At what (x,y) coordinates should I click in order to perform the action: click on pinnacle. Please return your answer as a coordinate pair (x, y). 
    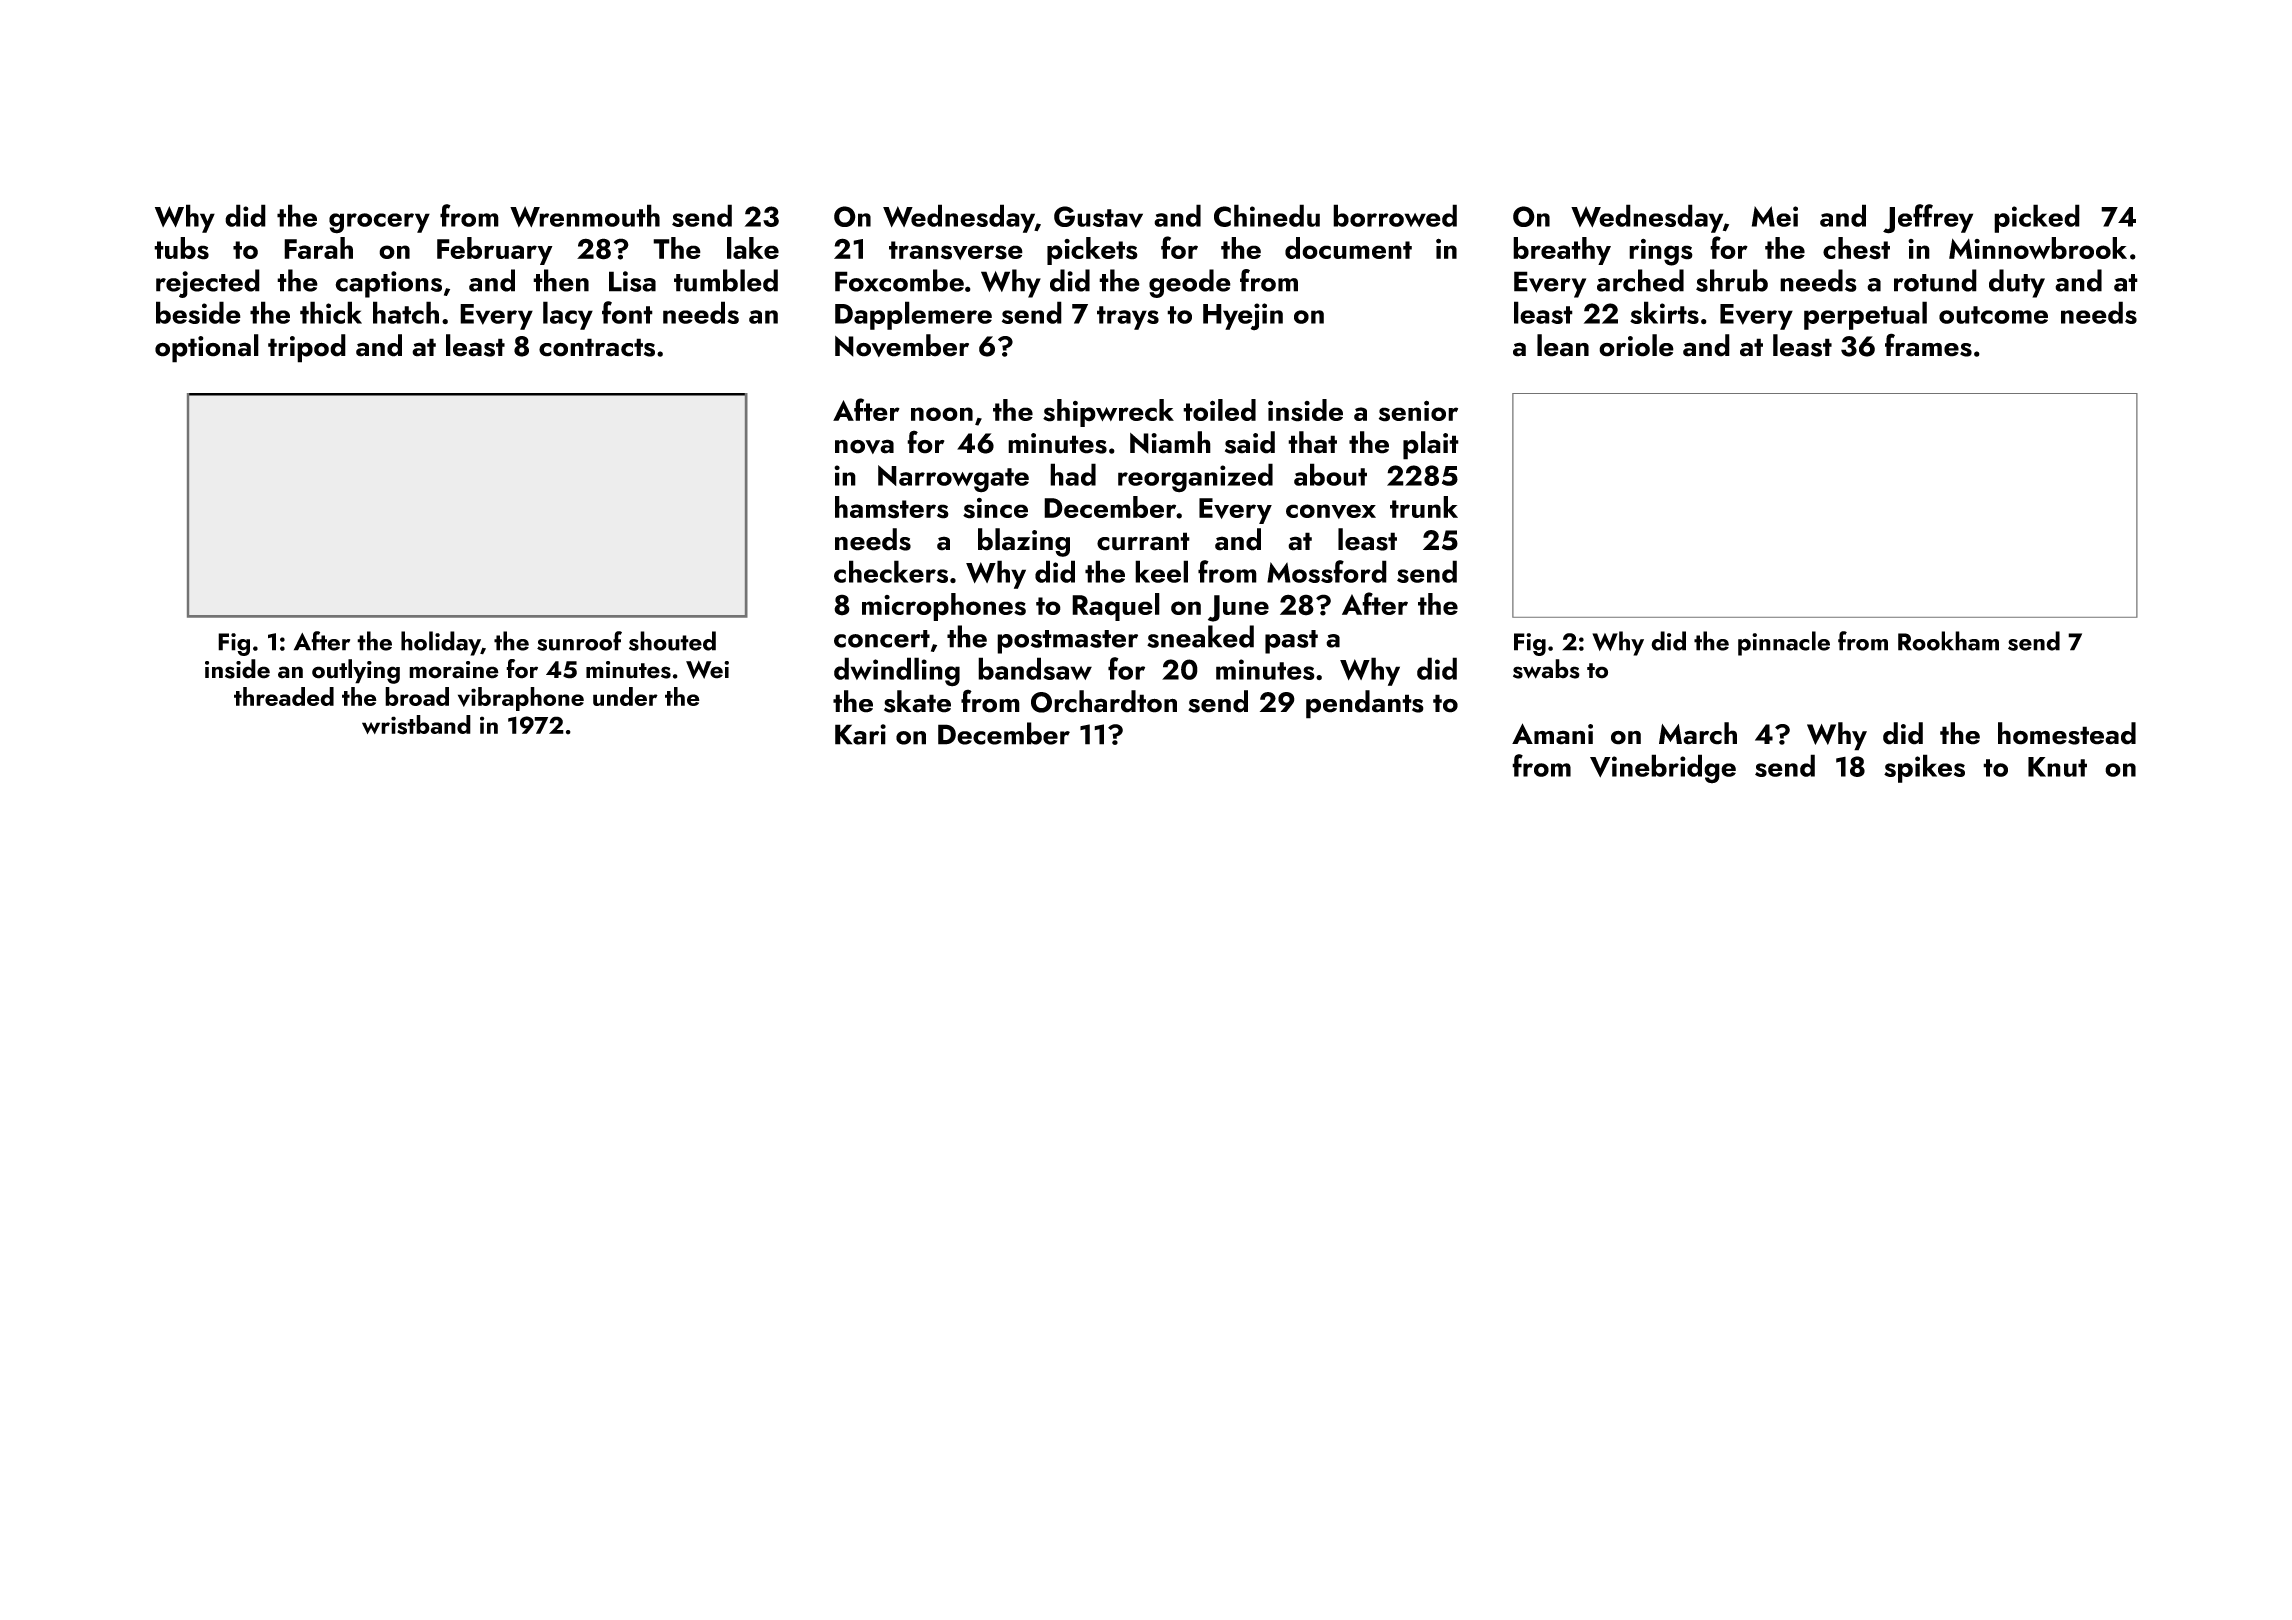
    Looking at the image, I should click on (1784, 643).
